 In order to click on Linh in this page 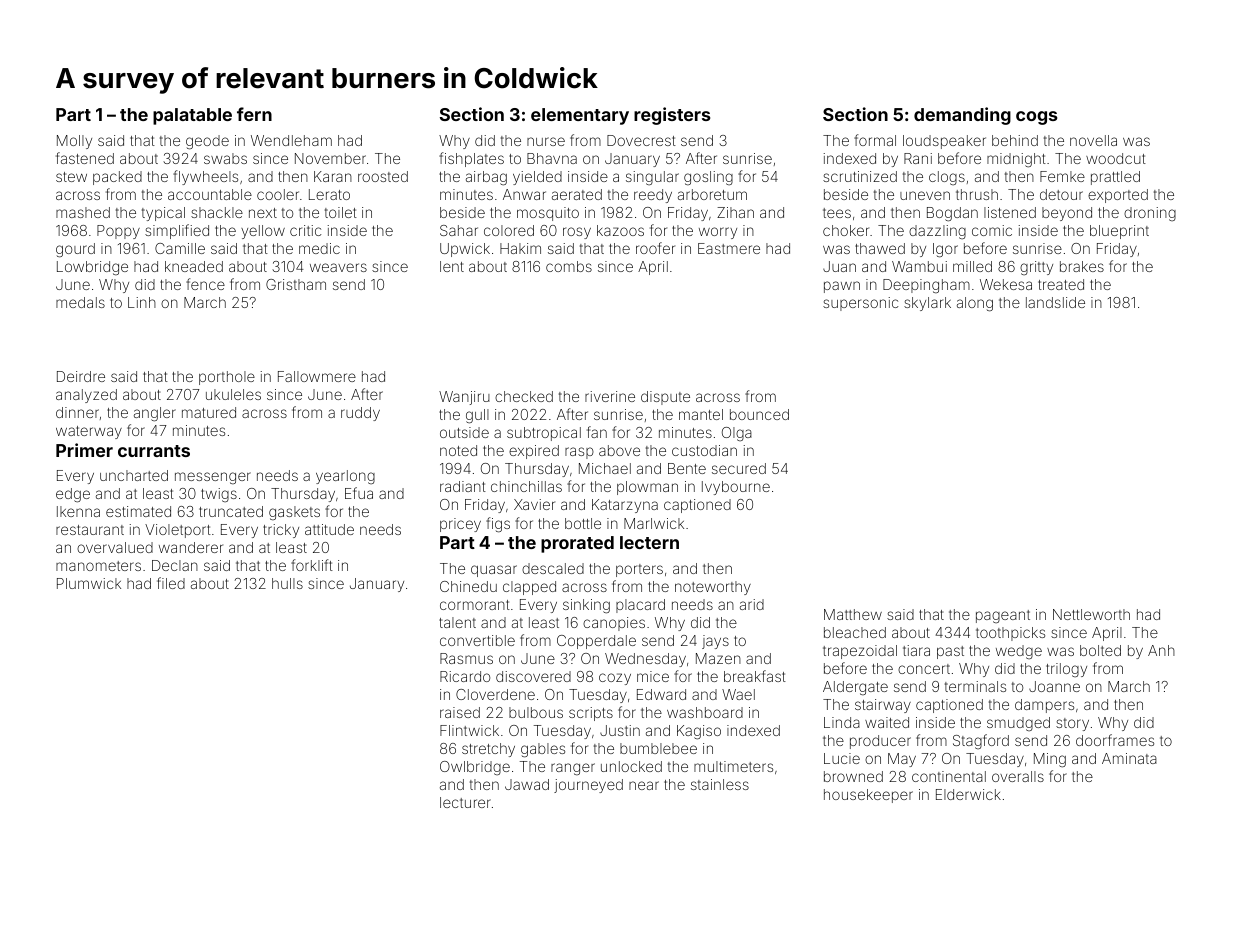, I will do `click(142, 302)`.
